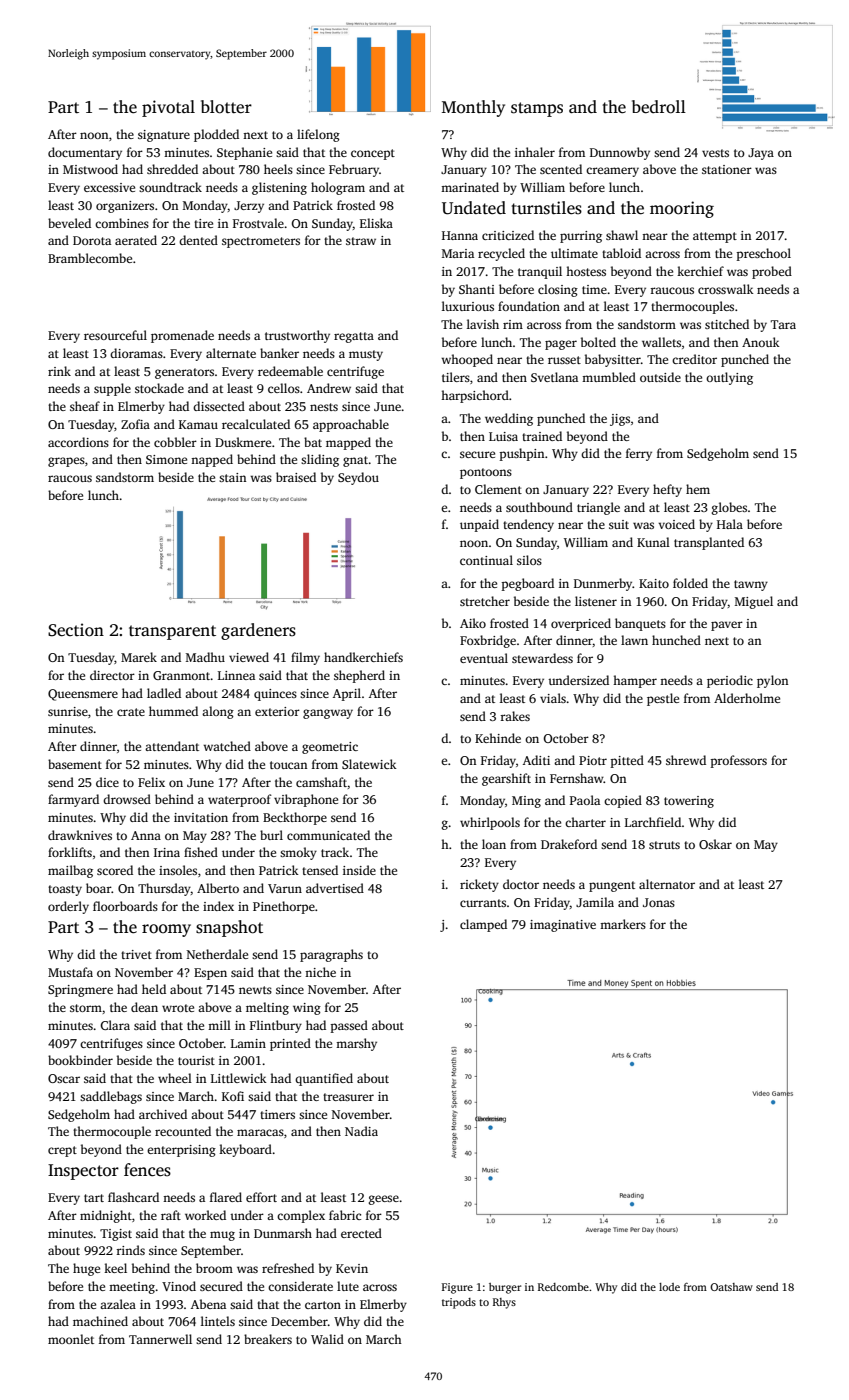 Image resolution: width=849 pixels, height=1400 pixels. I want to click on luxurious, so click(468, 306).
